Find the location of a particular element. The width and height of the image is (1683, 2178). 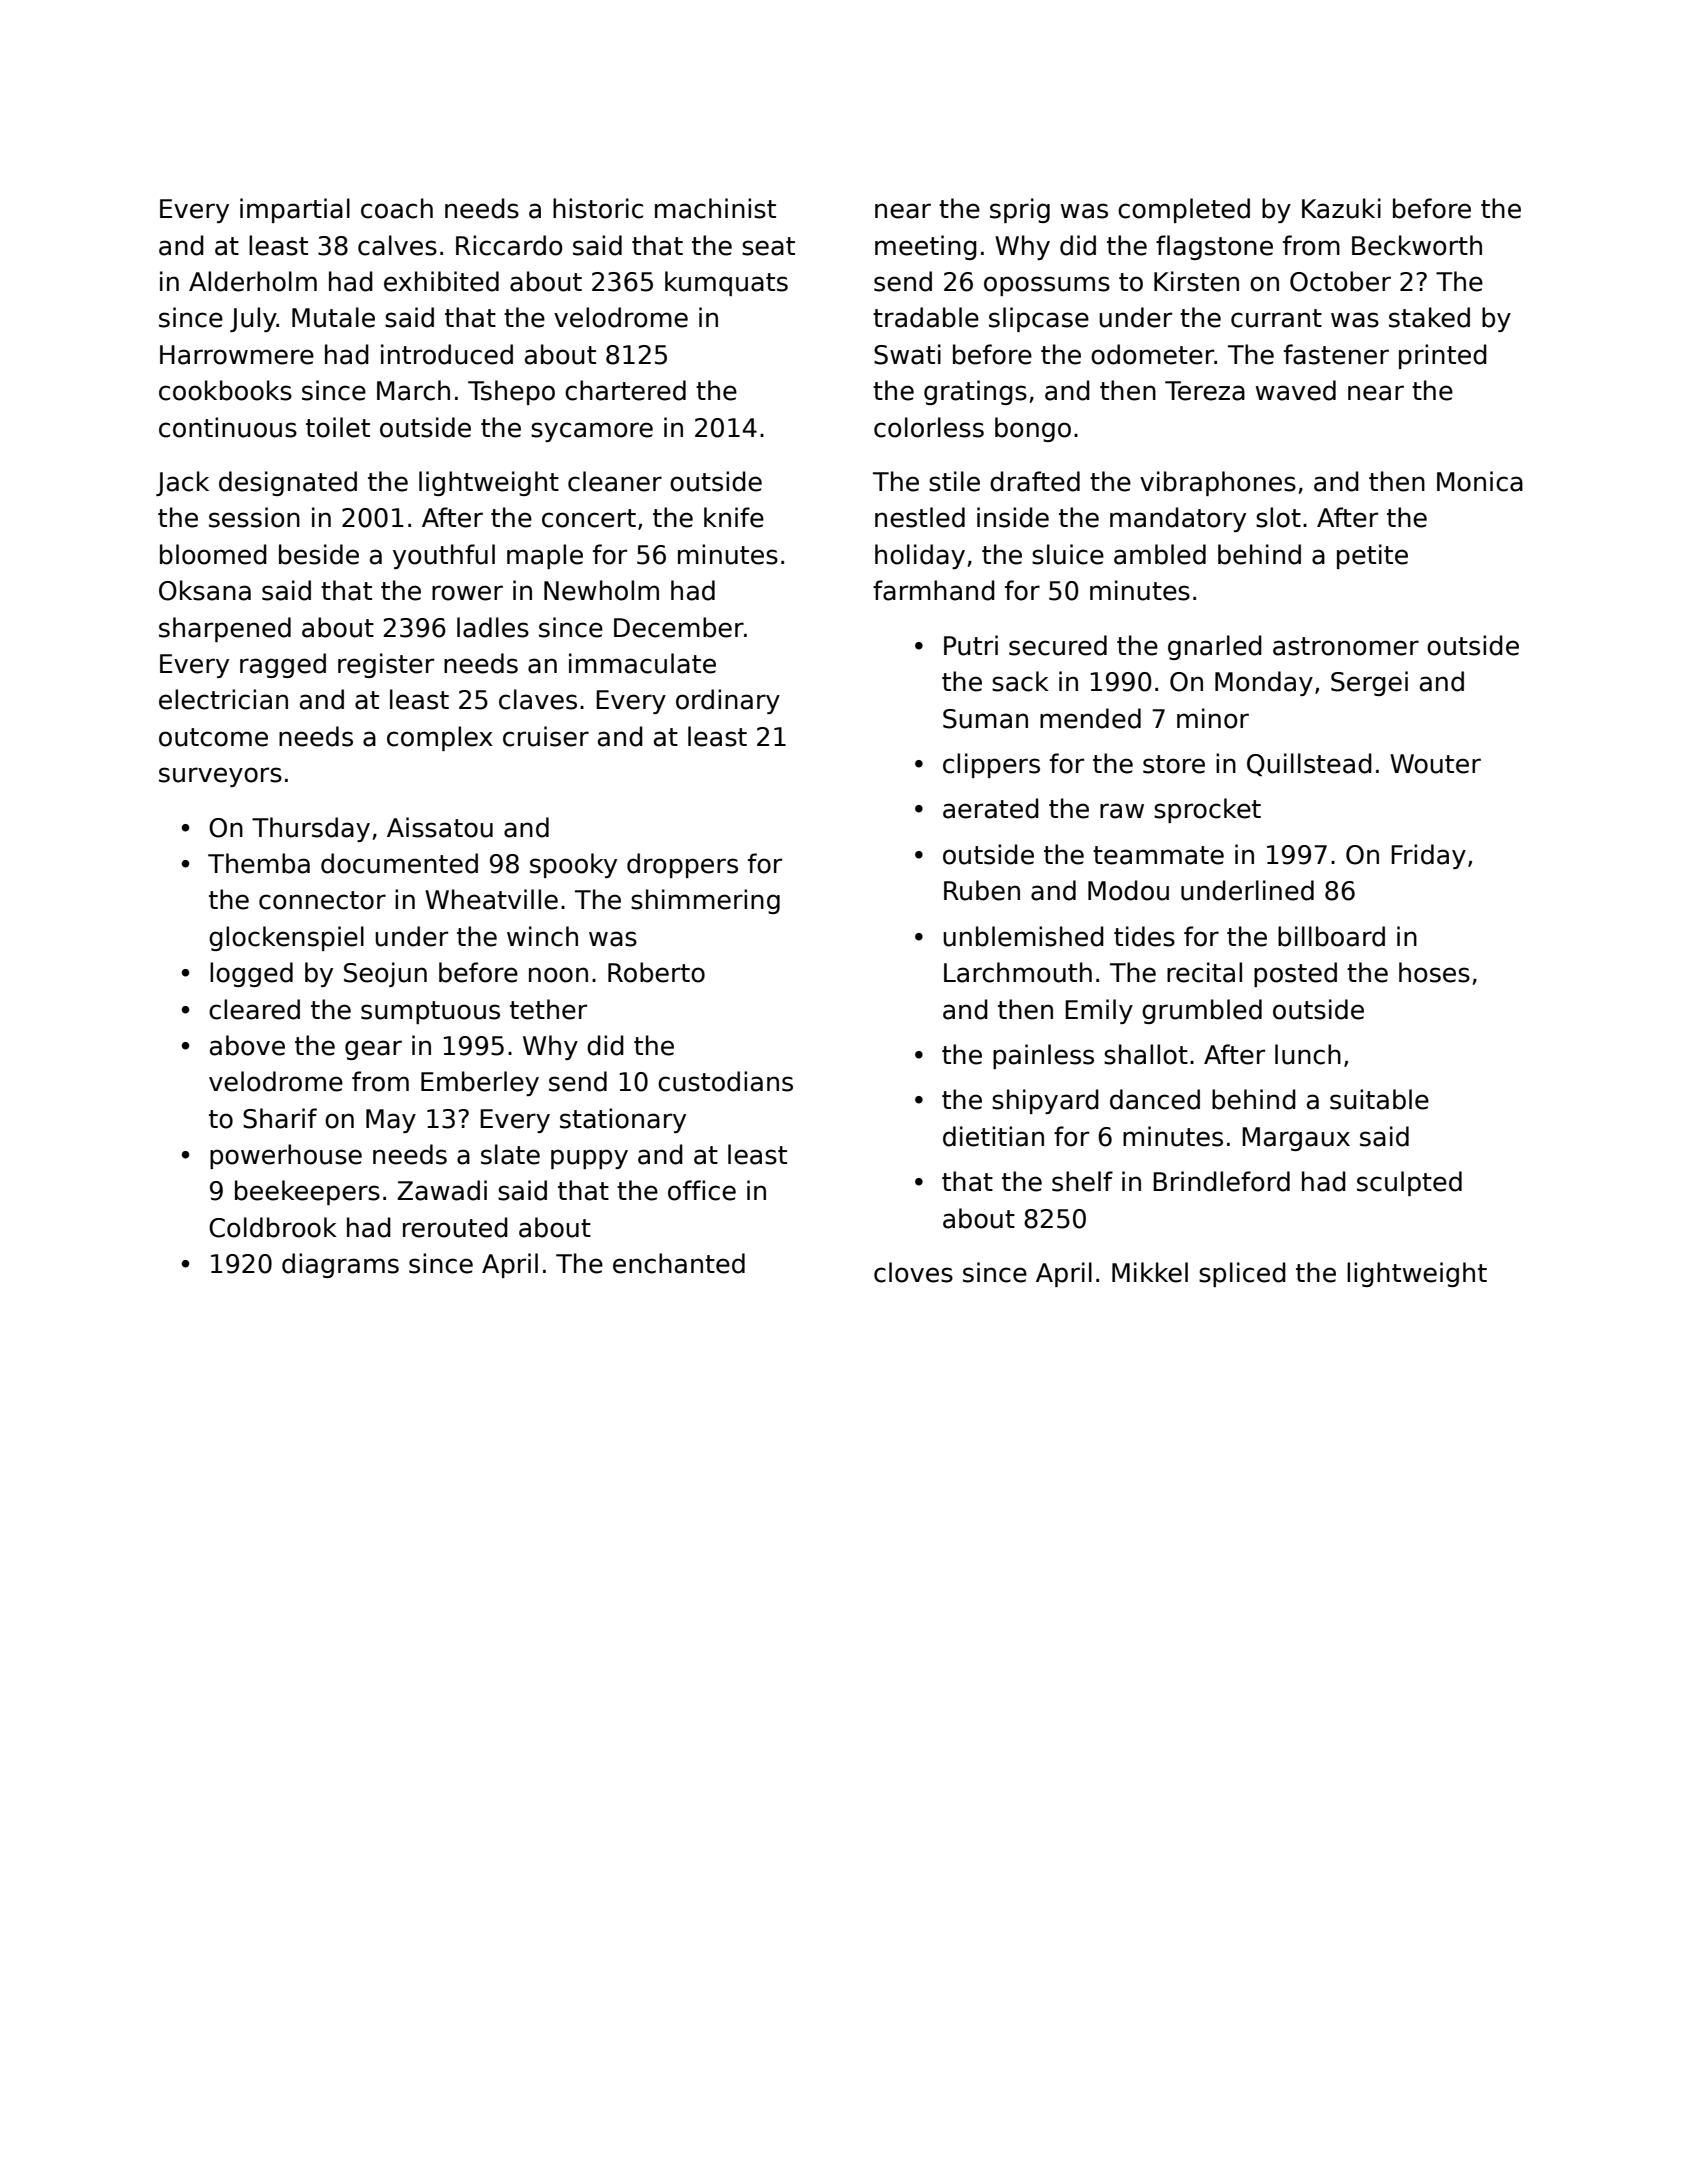

Margaux is located at coordinates (1296, 1139).
